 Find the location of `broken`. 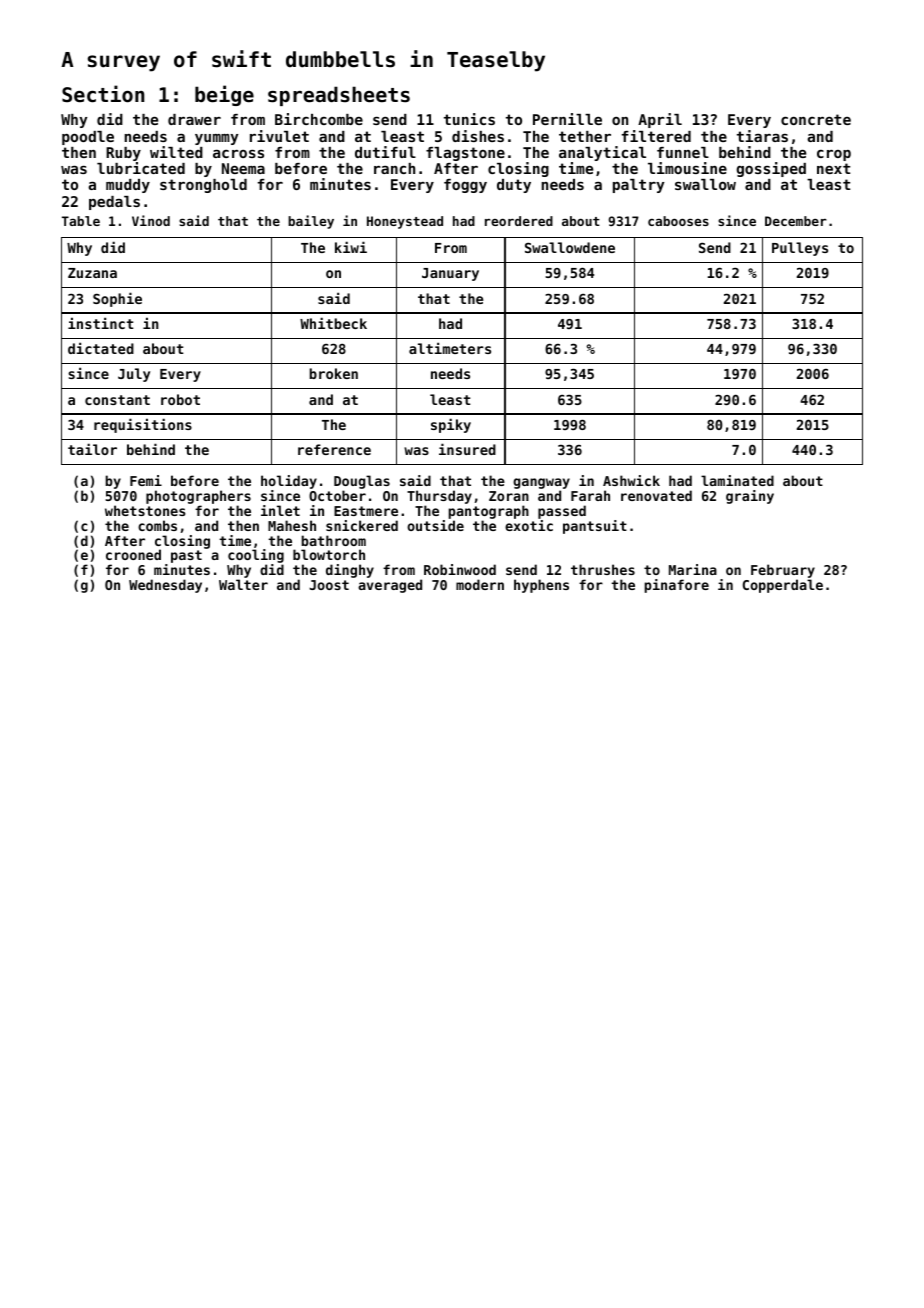

broken is located at coordinates (334, 373).
